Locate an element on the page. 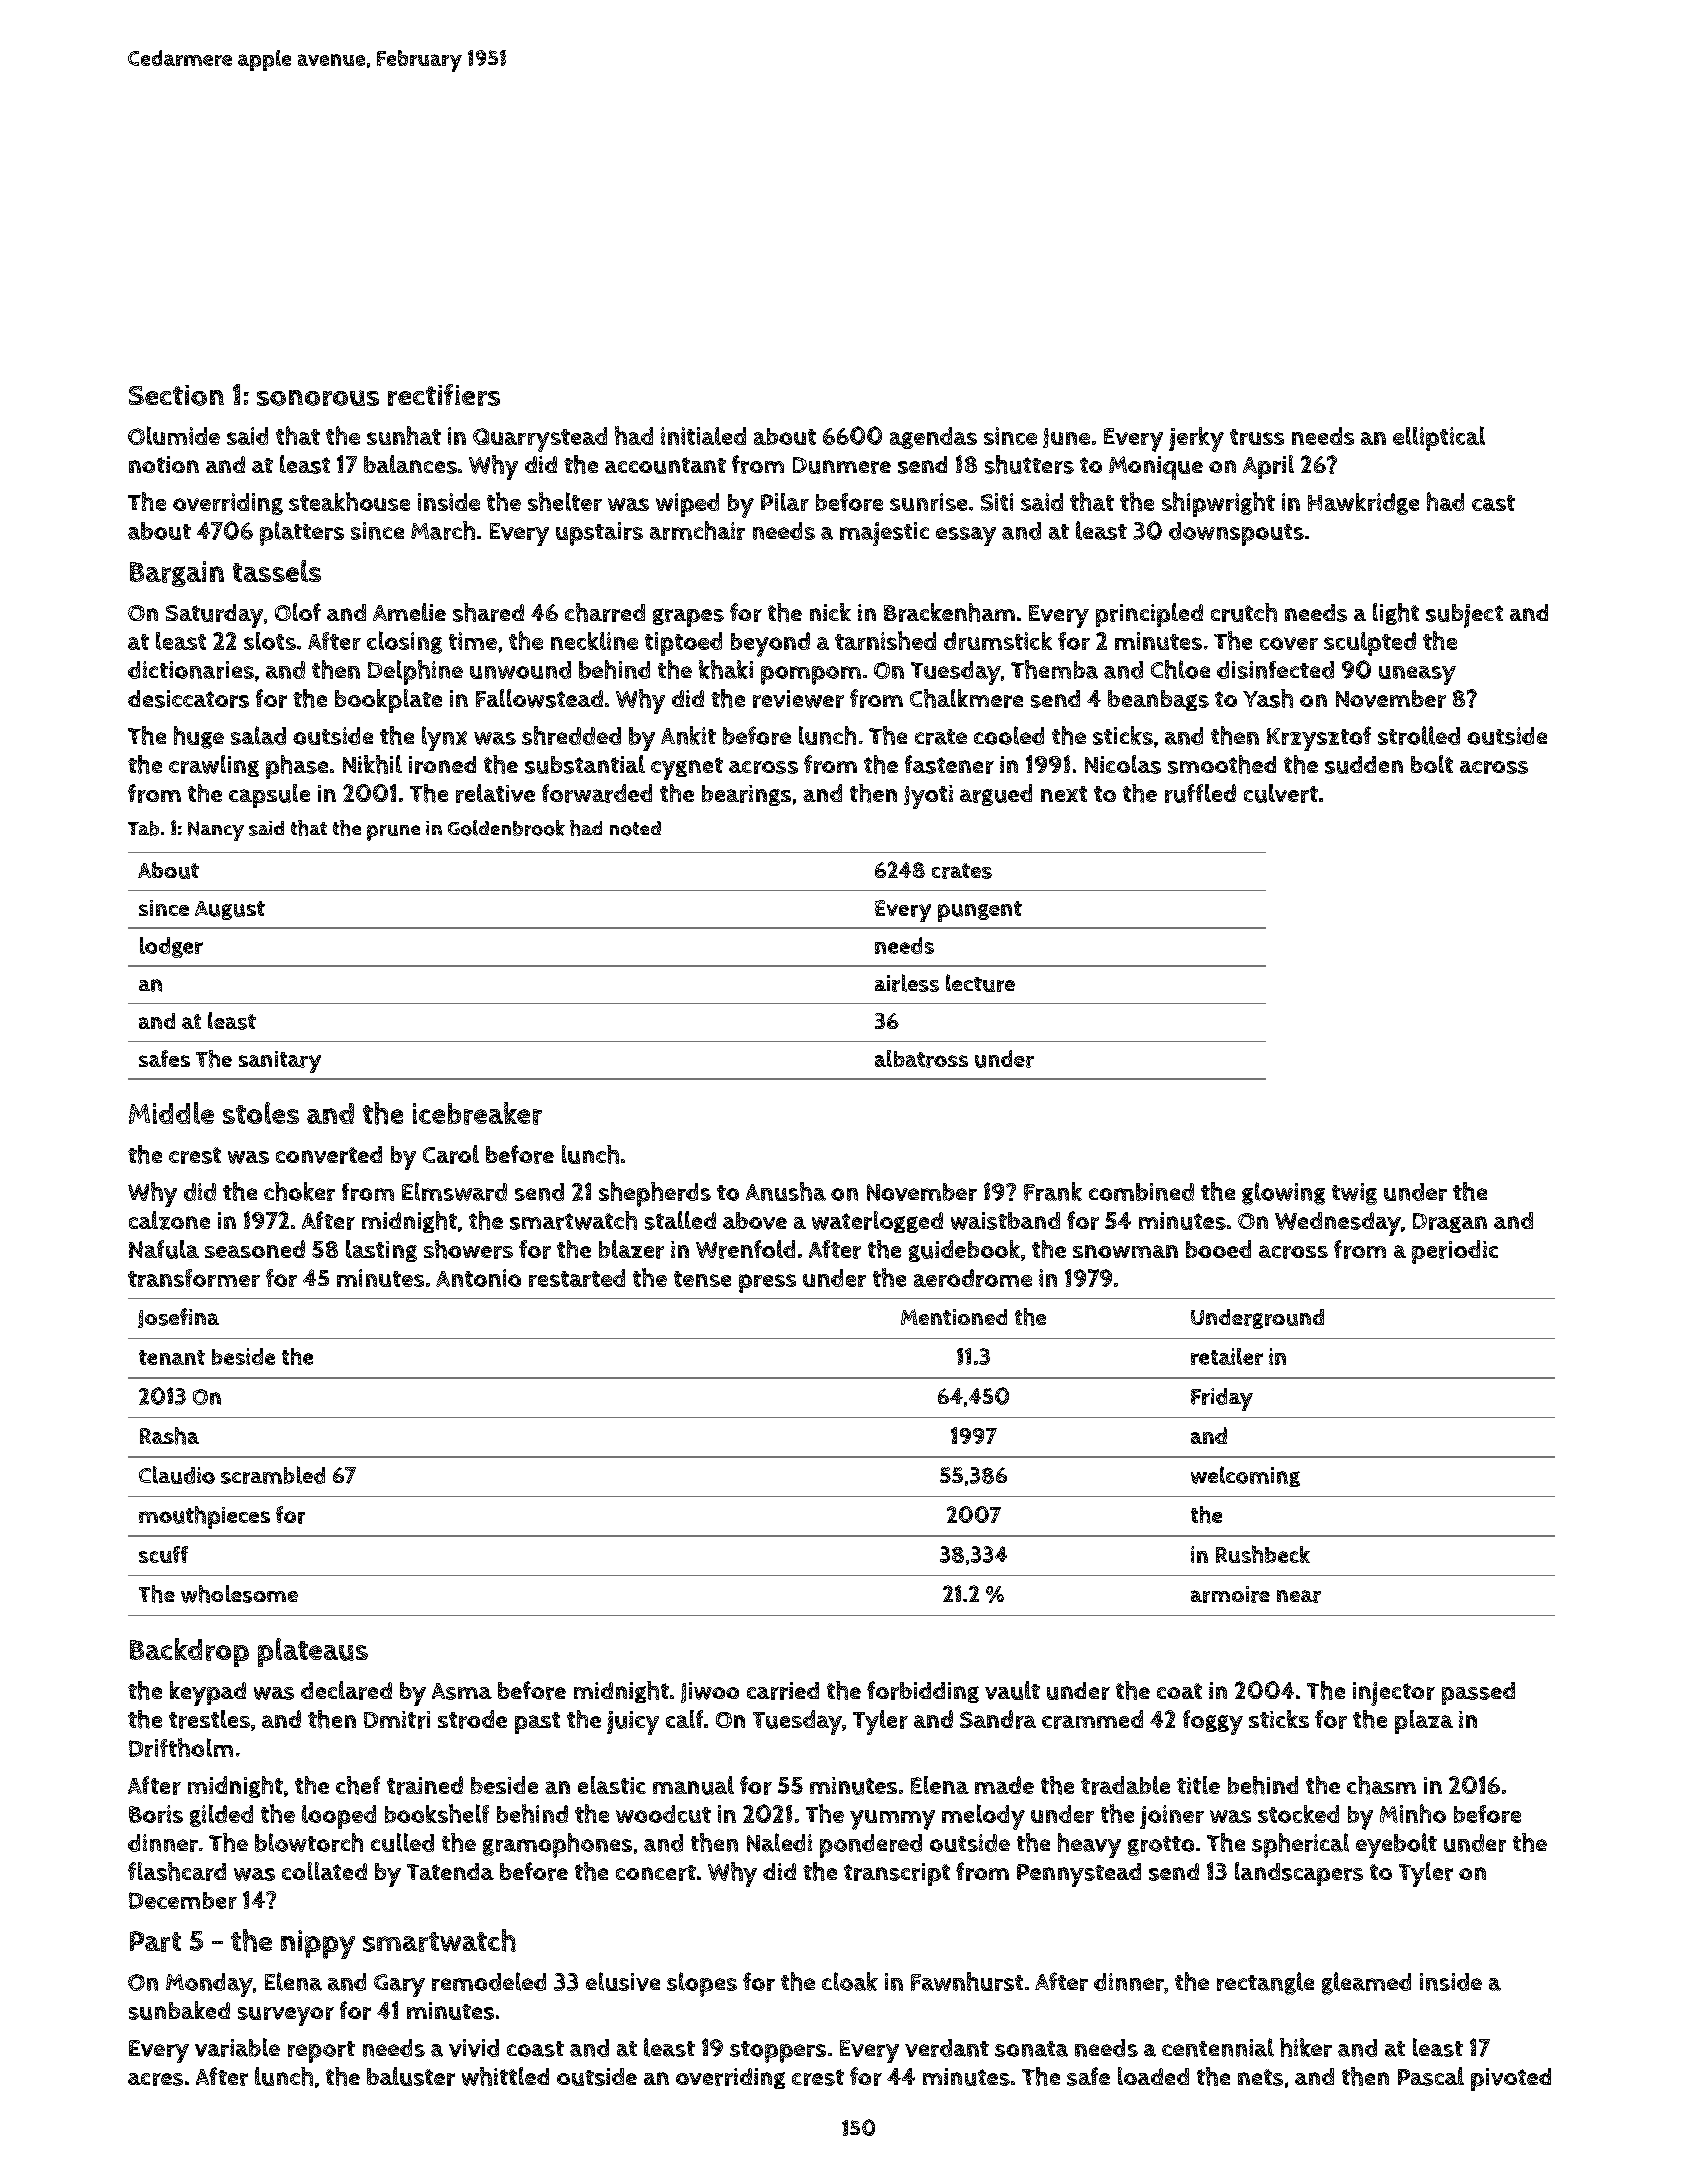  Olof is located at coordinates (298, 612).
